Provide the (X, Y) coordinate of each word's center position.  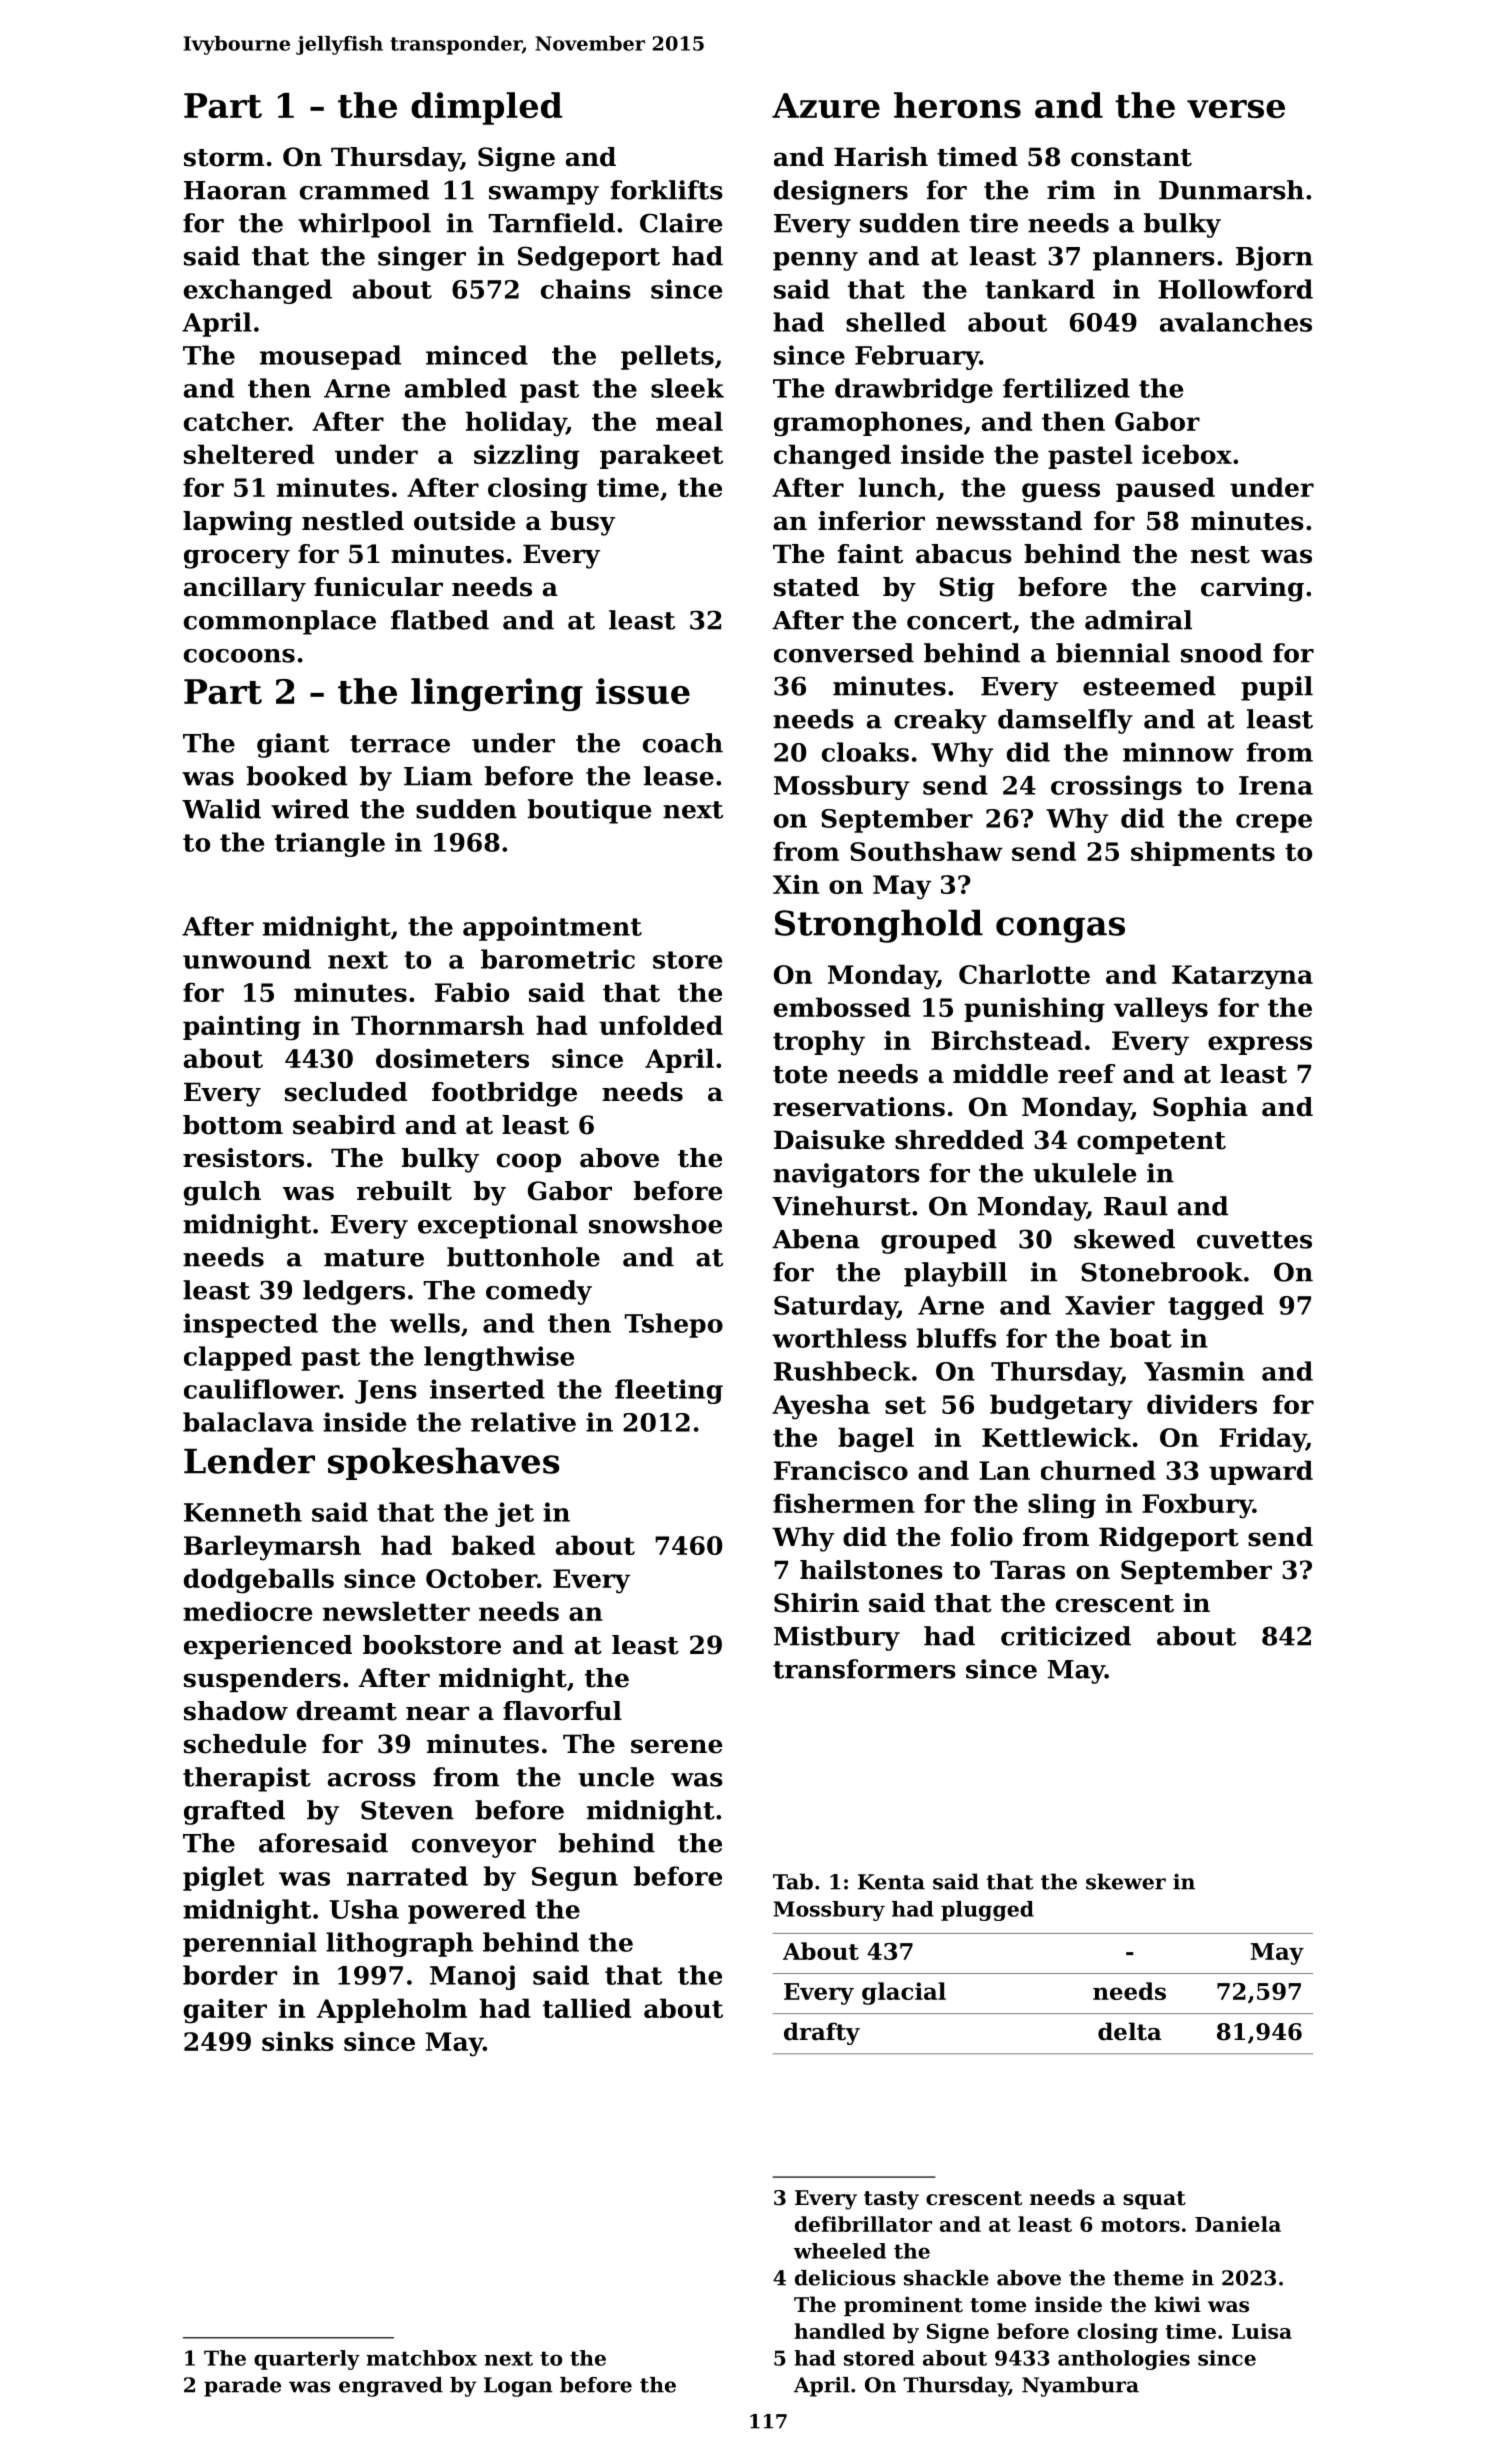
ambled (456, 388)
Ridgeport (1169, 1539)
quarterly (307, 2360)
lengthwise (499, 1358)
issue (643, 691)
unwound (247, 959)
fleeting (669, 1391)
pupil (1277, 688)
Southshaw (926, 851)
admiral (1138, 620)
